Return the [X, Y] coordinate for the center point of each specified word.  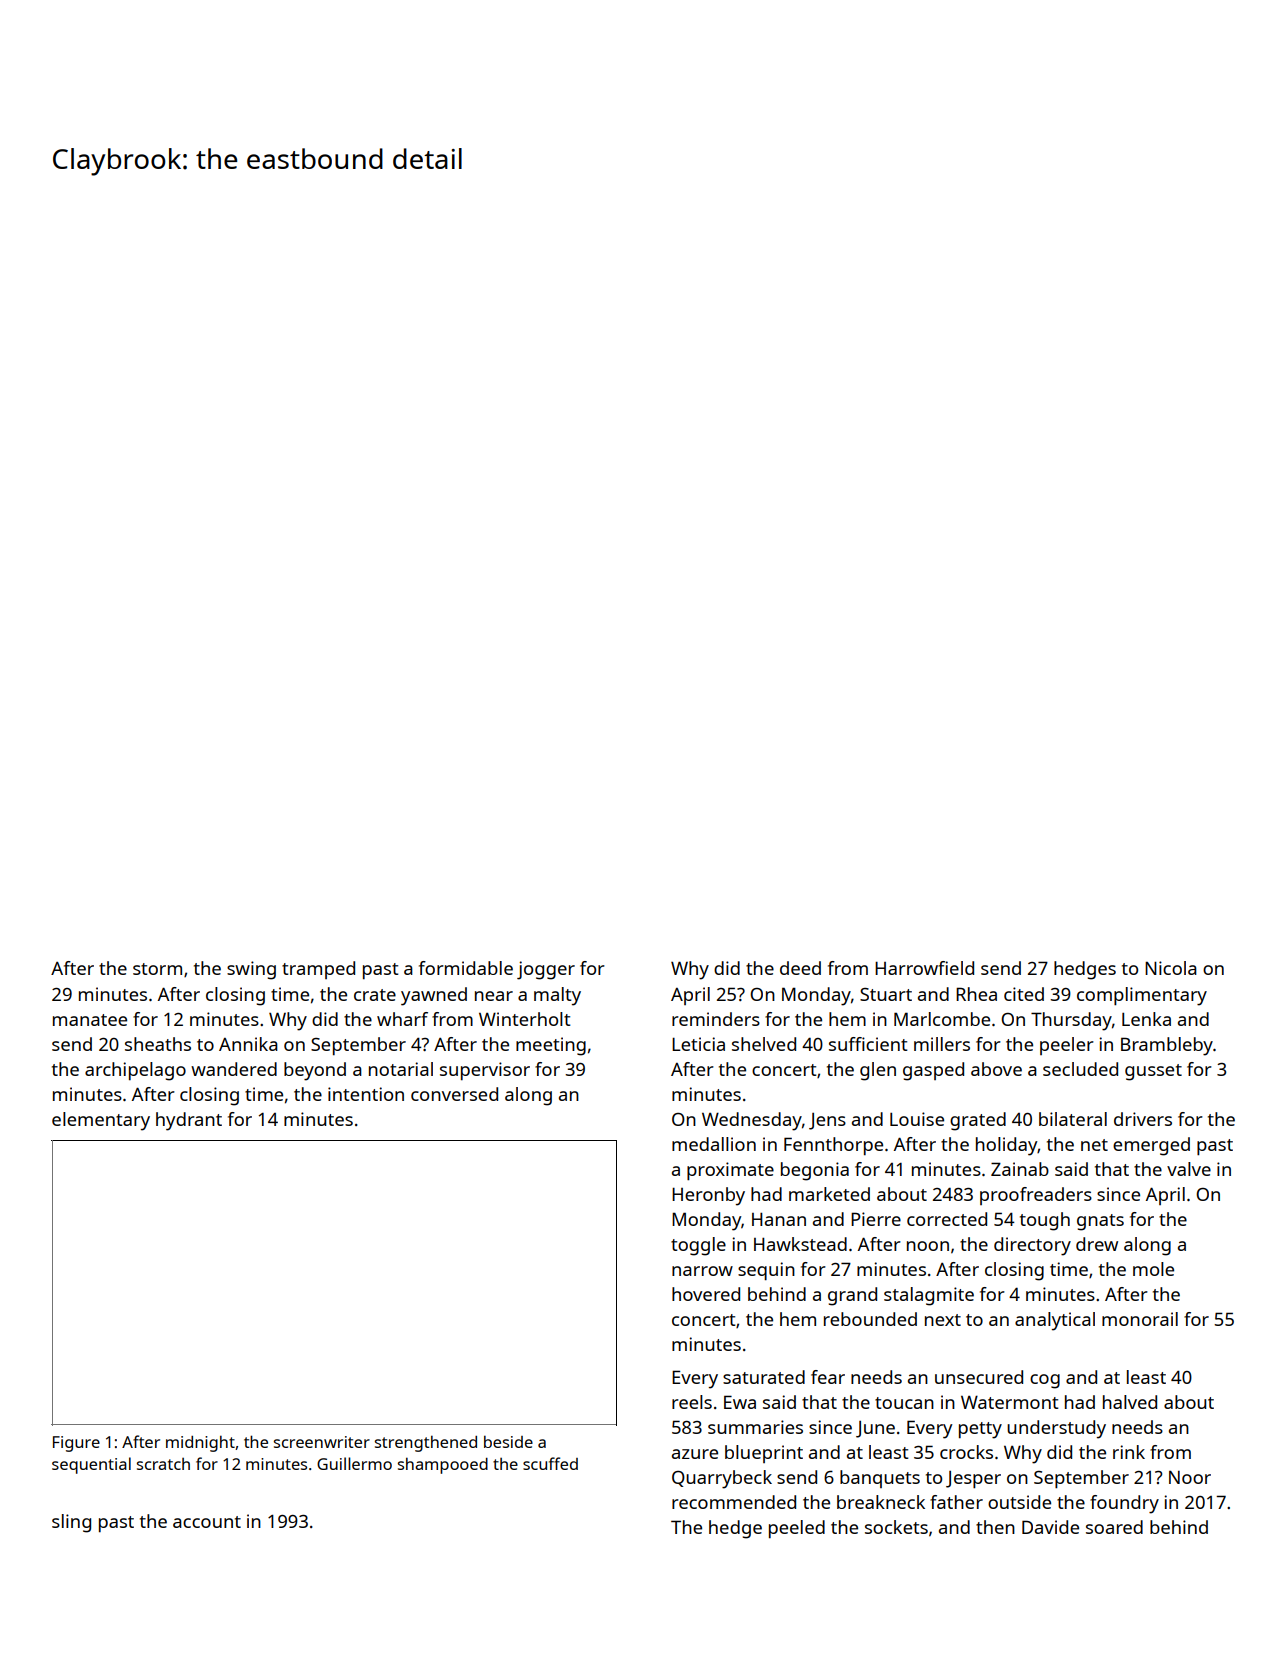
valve [1189, 1169]
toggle [698, 1246]
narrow [702, 1271]
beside [508, 1441]
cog [1045, 1381]
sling [71, 1523]
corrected [947, 1219]
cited [1024, 994]
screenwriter [322, 1442]
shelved [764, 1044]
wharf [402, 1019]
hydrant [189, 1121]
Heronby [708, 1196]
